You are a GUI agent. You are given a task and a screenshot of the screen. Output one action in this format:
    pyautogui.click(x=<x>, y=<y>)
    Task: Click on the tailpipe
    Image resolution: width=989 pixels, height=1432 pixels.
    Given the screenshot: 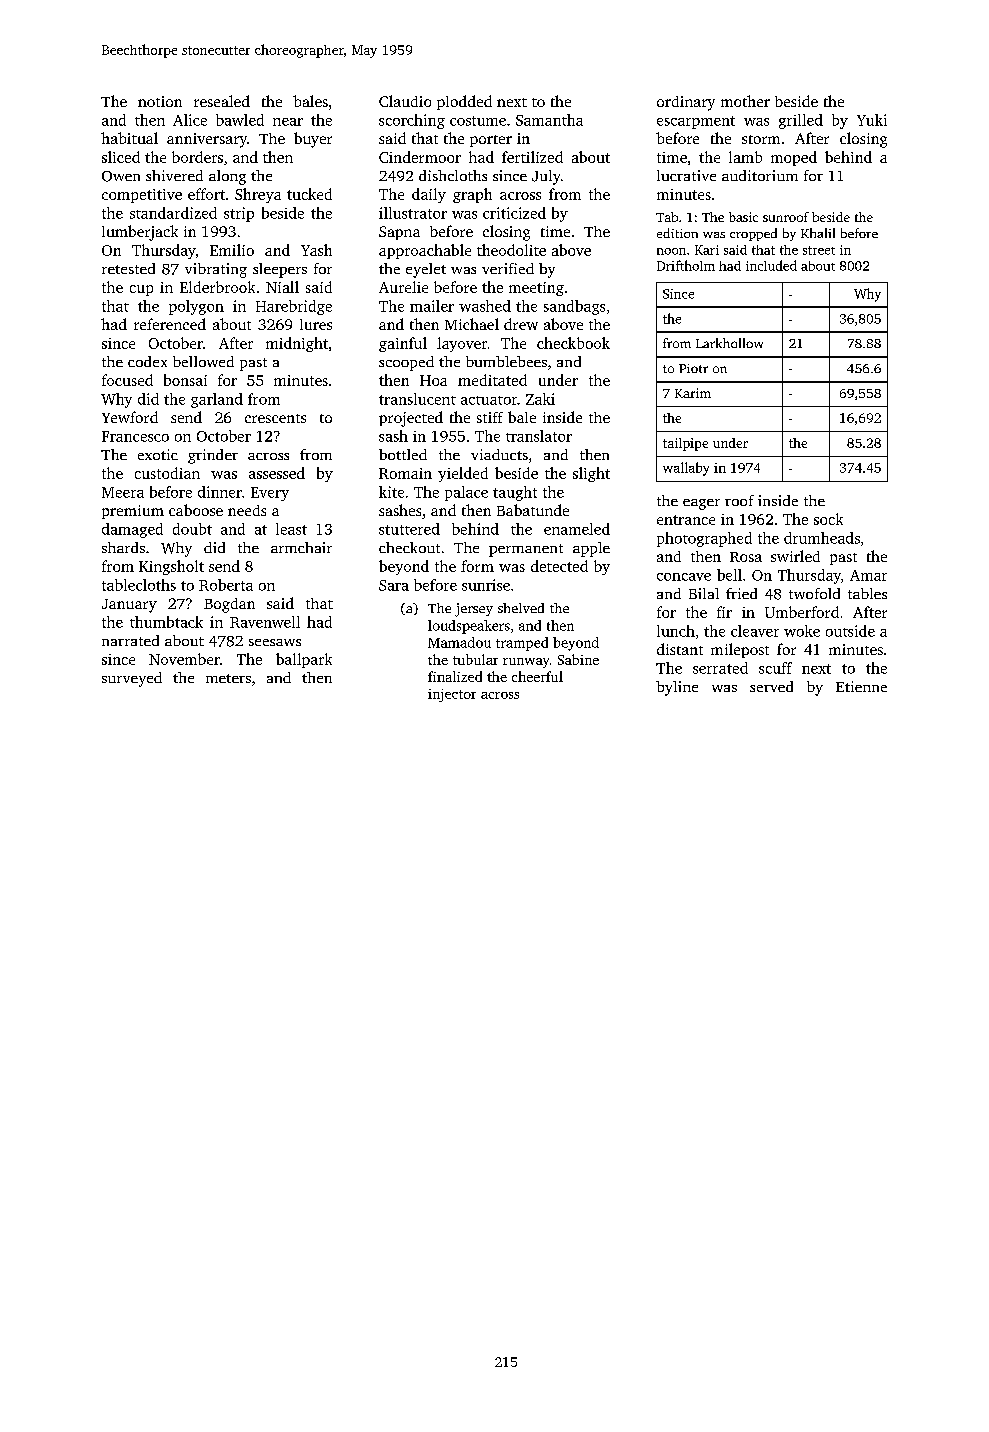 What is the action you would take?
    pyautogui.click(x=685, y=444)
